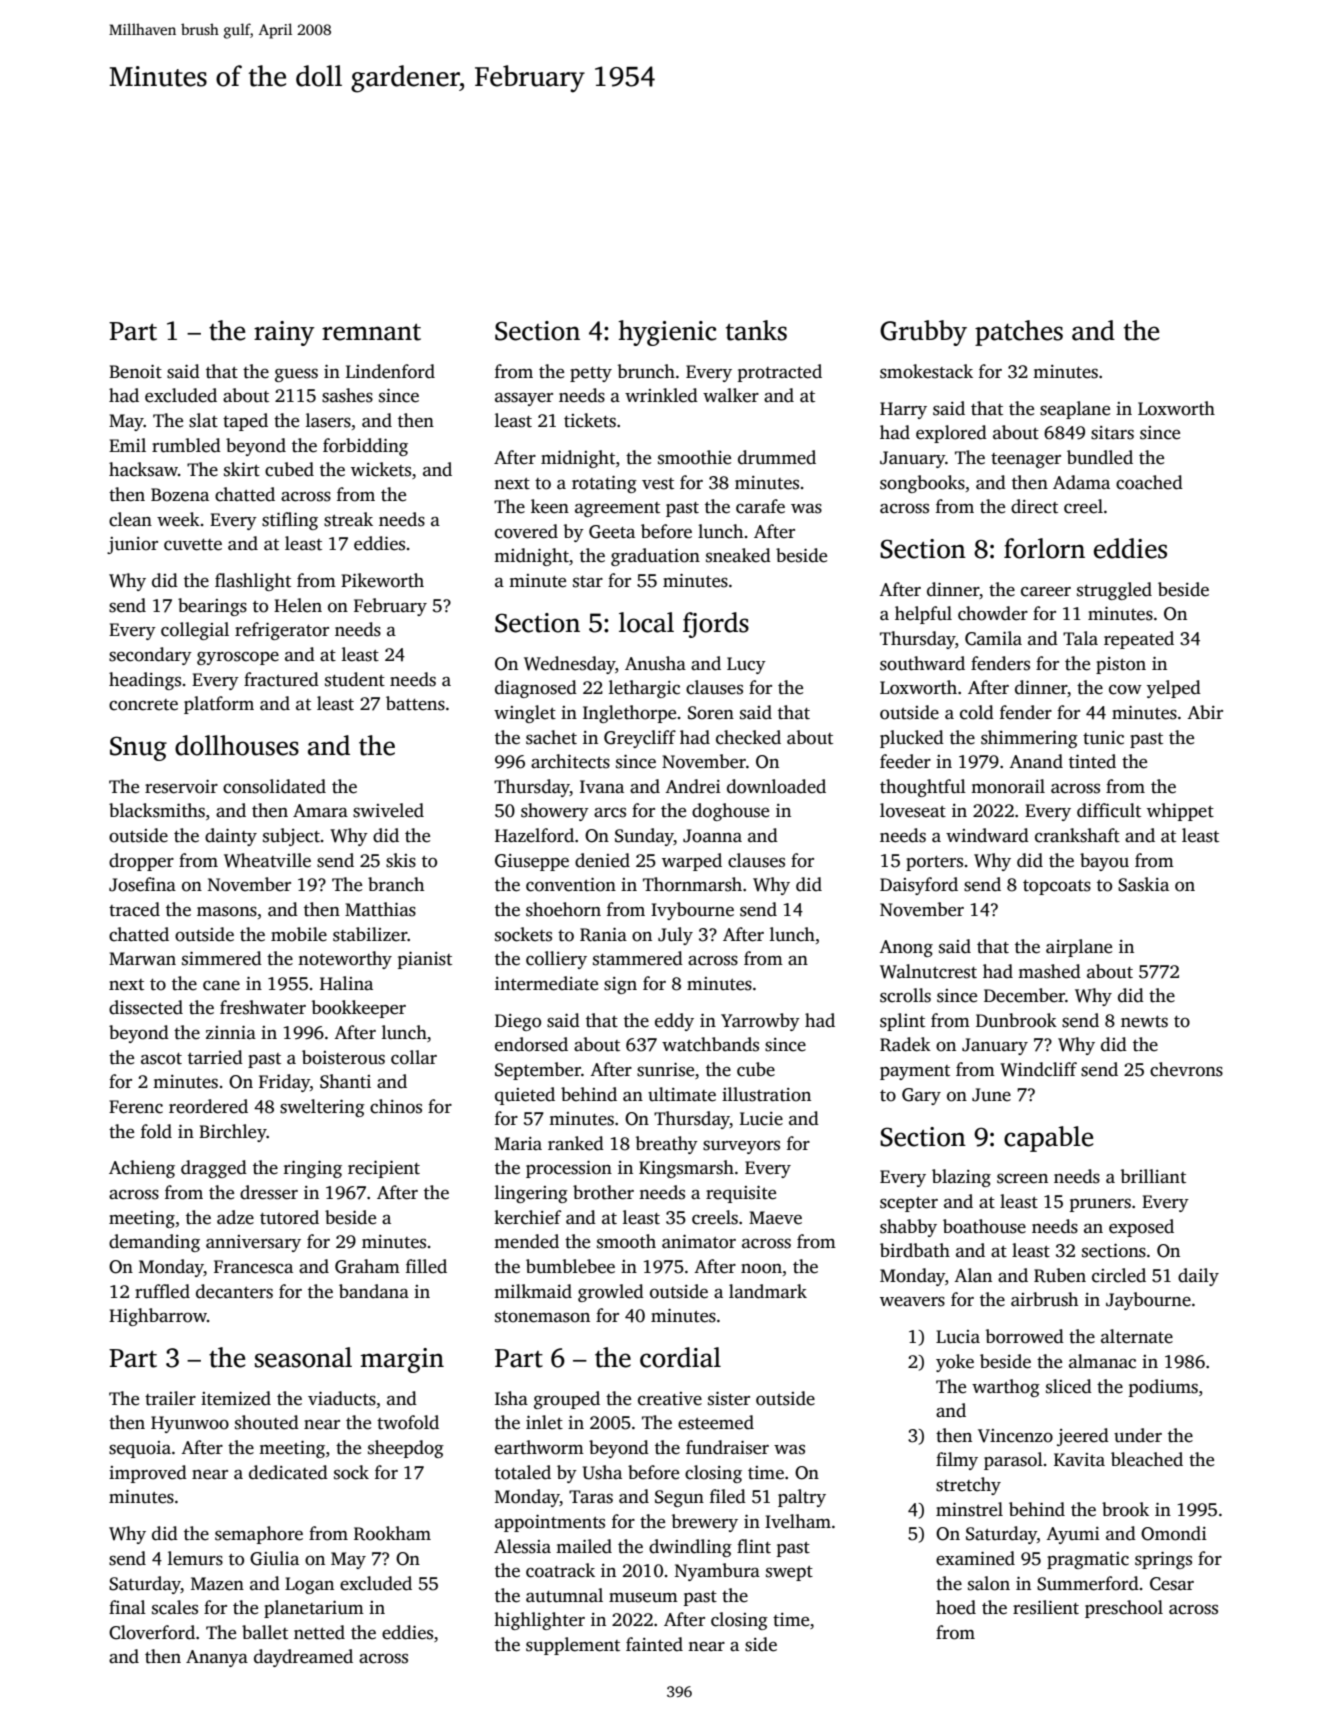  What do you see at coordinates (1019, 333) in the screenshot?
I see `patches` at bounding box center [1019, 333].
